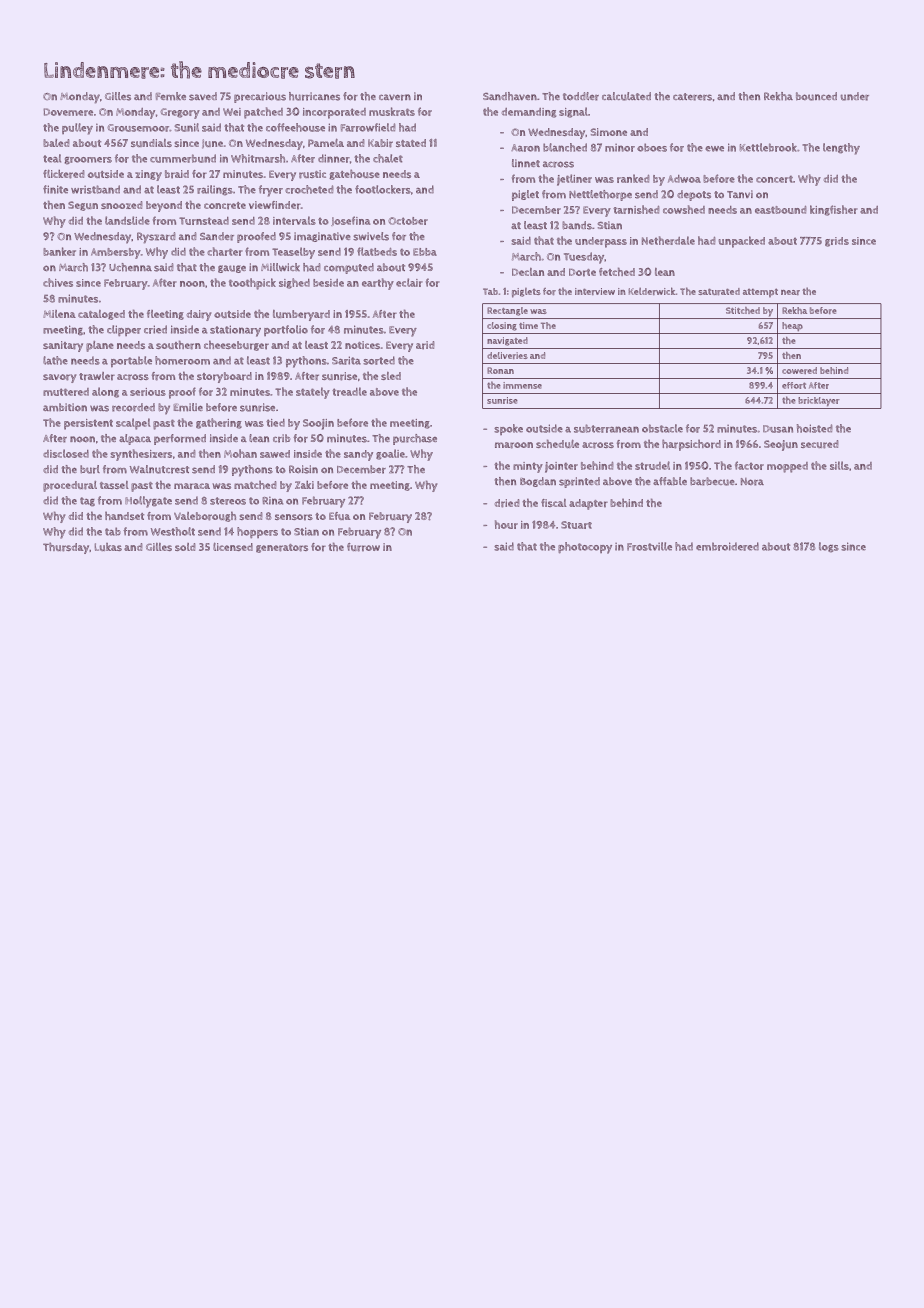 This document has width=924, height=1308. What do you see at coordinates (236, 345) in the document?
I see `cheeseburger` at bounding box center [236, 345].
